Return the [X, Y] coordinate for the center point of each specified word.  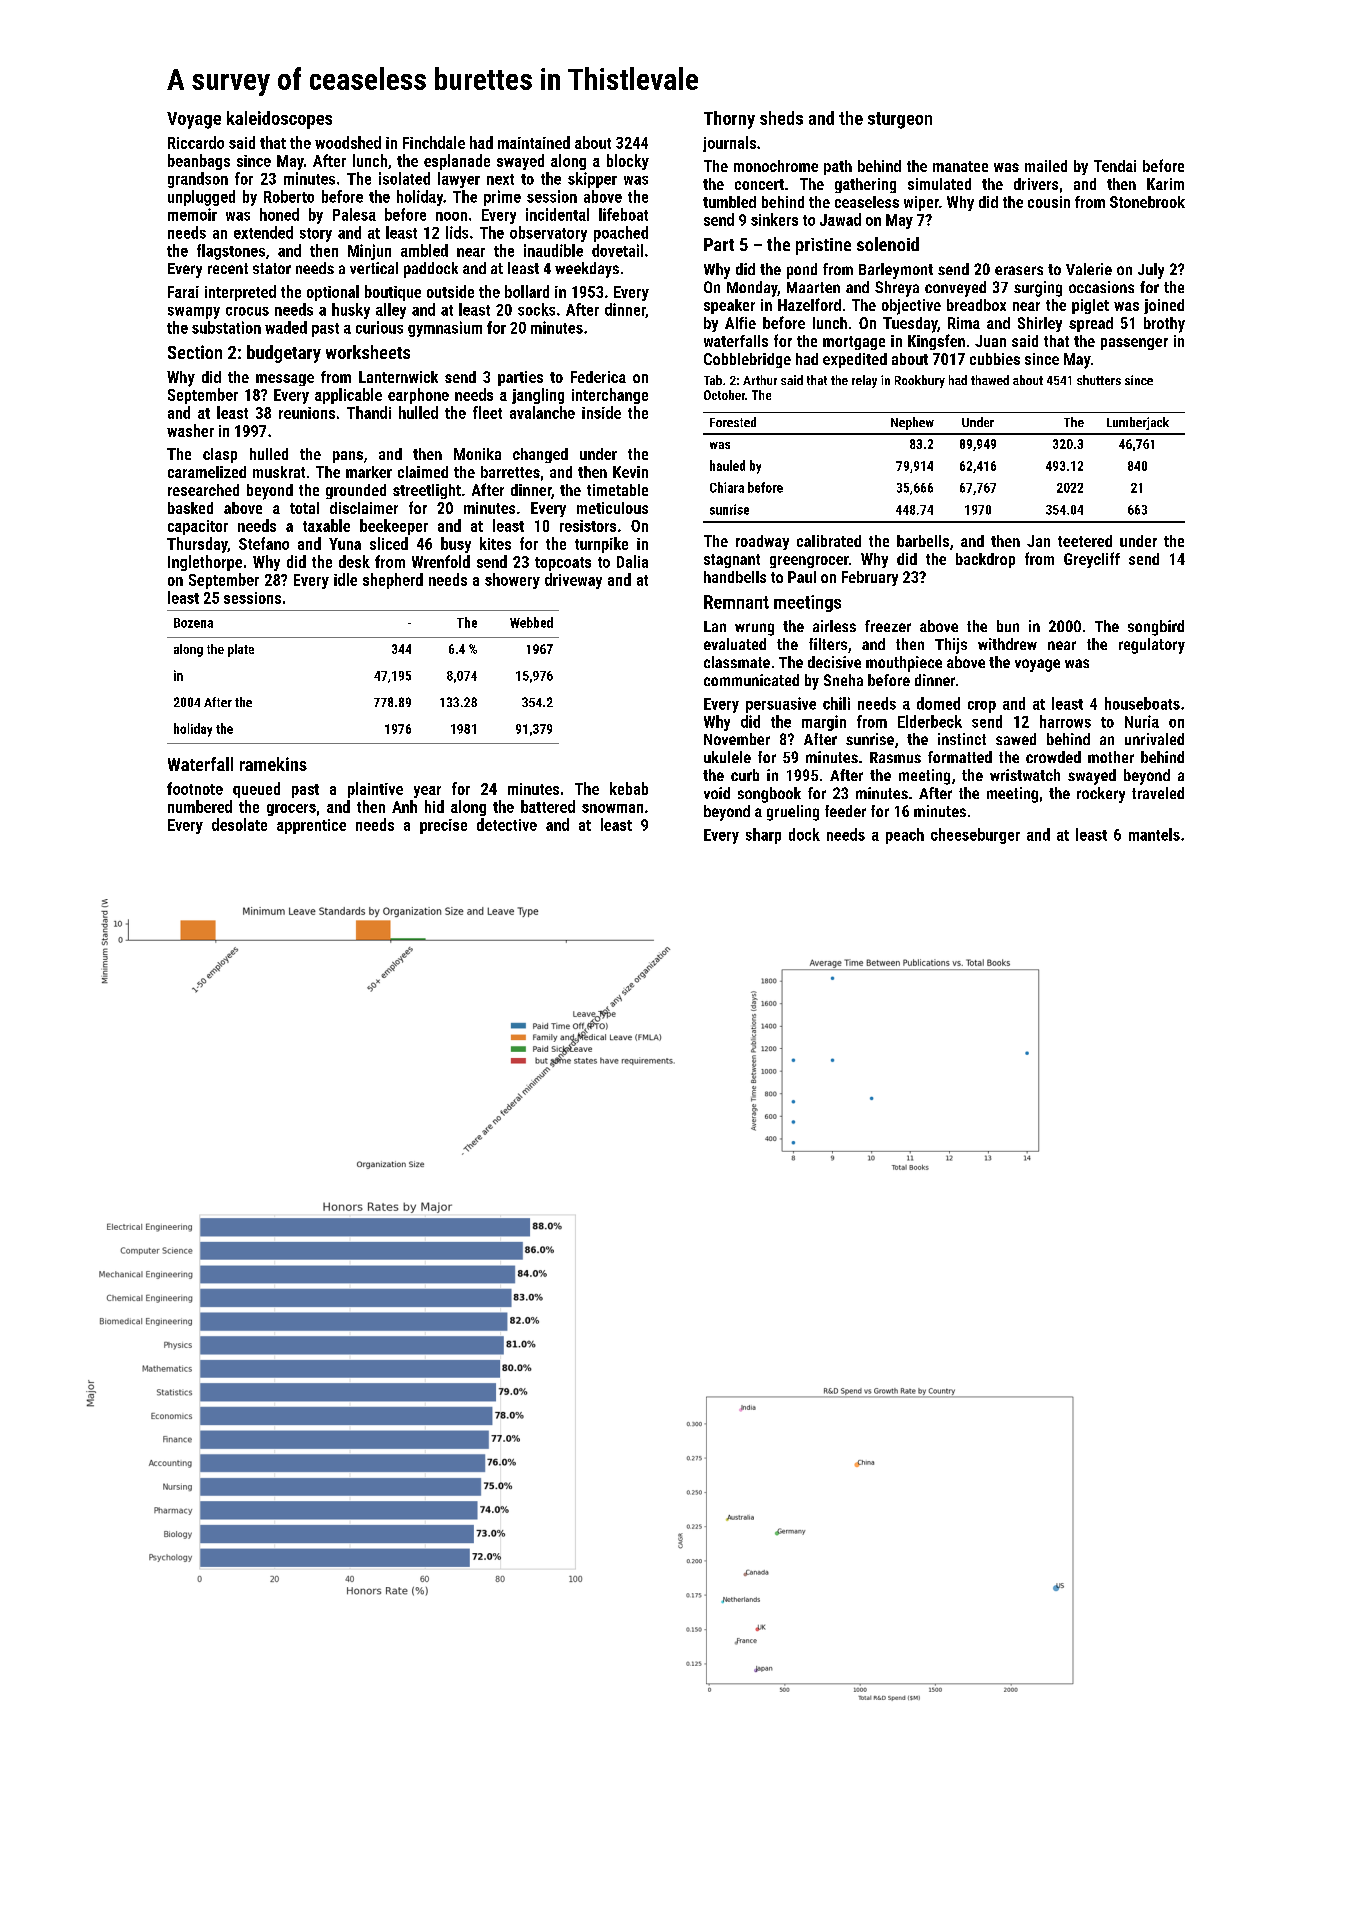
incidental [557, 214]
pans [348, 457]
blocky [628, 162]
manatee [960, 166]
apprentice [311, 826]
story [316, 235]
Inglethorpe [205, 563]
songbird [1156, 628]
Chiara [727, 487]
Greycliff [1092, 560]
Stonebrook [1147, 202]
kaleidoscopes [279, 120]
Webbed [531, 622]
